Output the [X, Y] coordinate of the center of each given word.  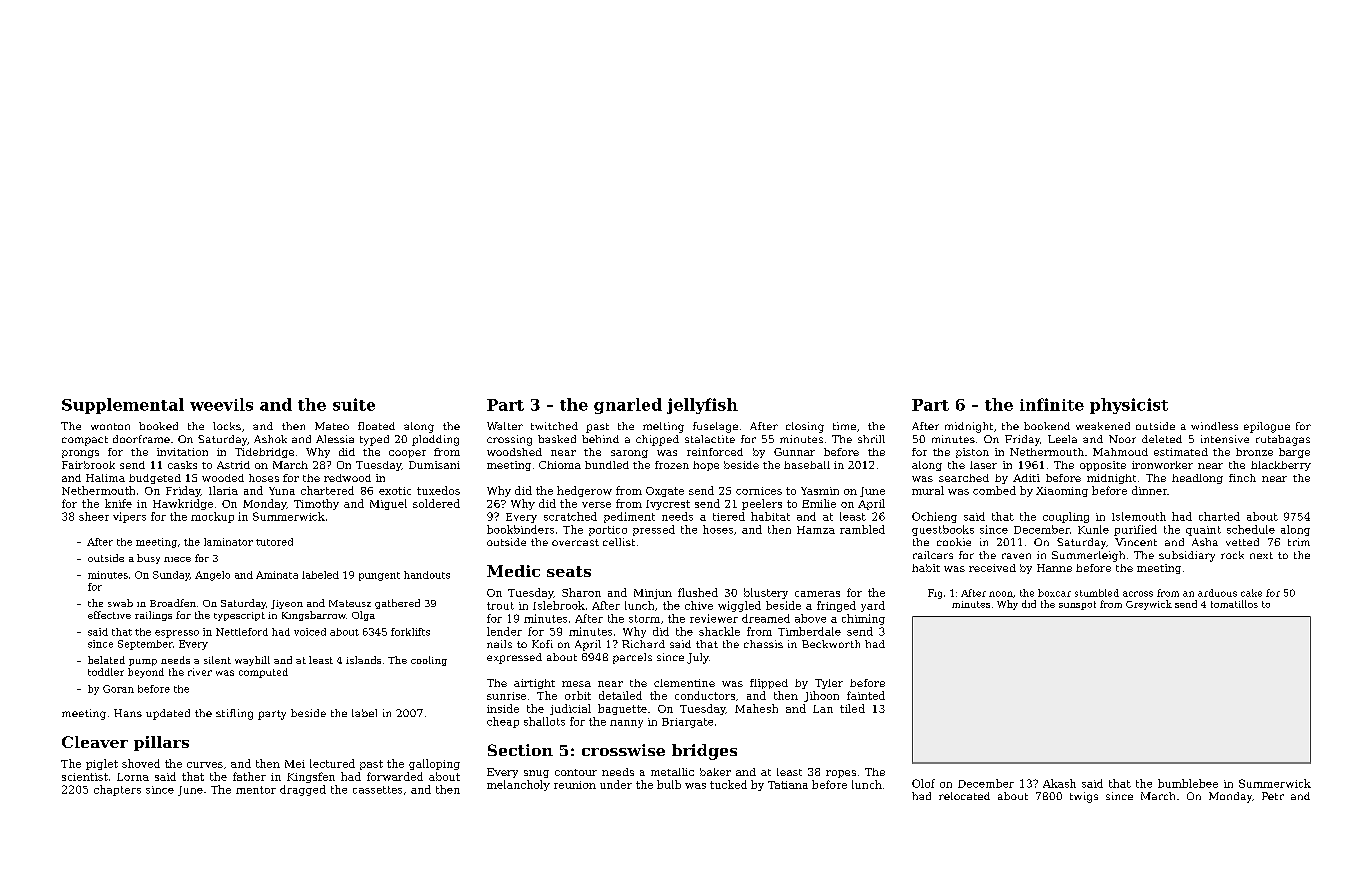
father [249, 776]
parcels [632, 658]
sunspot [1077, 605]
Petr [1273, 796]
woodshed [514, 452]
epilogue [1267, 427]
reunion [575, 785]
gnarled [628, 406]
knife [118, 503]
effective [109, 615]
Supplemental [123, 406]
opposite [1103, 466]
